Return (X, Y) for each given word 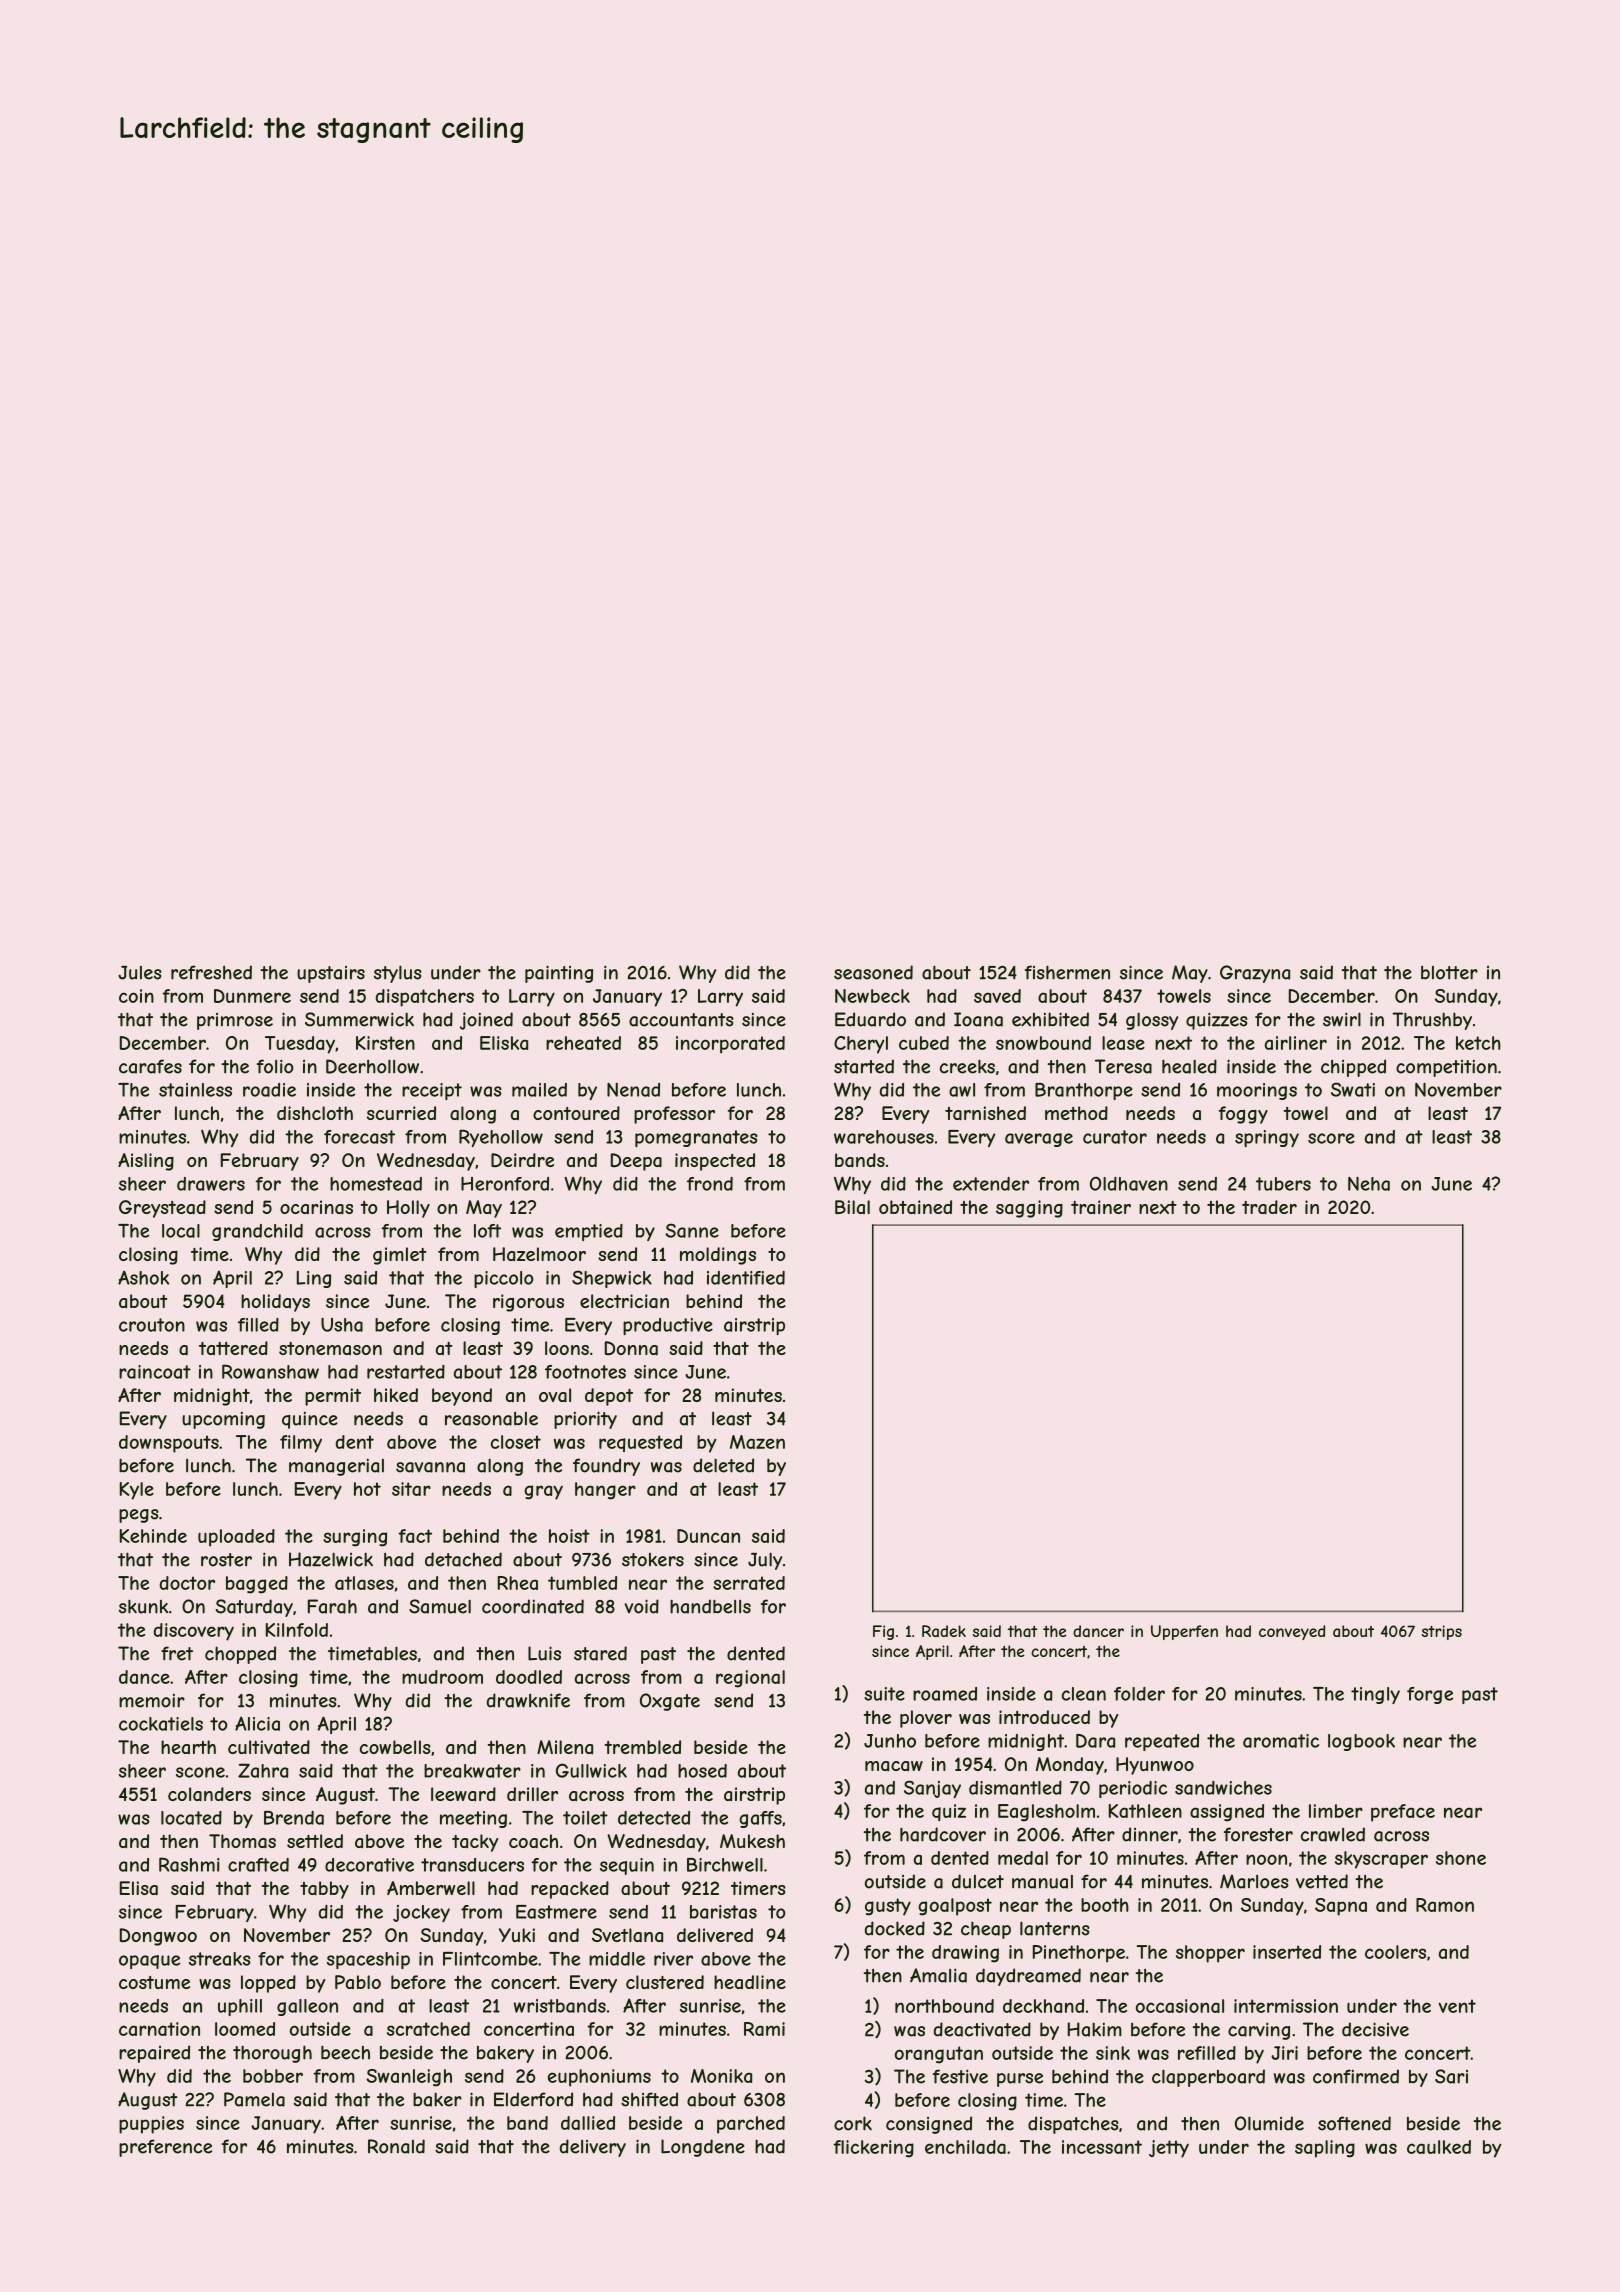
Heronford (505, 1184)
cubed (924, 1043)
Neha (1369, 1183)
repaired (154, 2054)
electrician (624, 1301)
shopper (1210, 1954)
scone (200, 1772)
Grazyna (1255, 974)
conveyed (1292, 1632)
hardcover (943, 1834)
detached (463, 1559)
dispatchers (425, 998)
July (765, 1561)
